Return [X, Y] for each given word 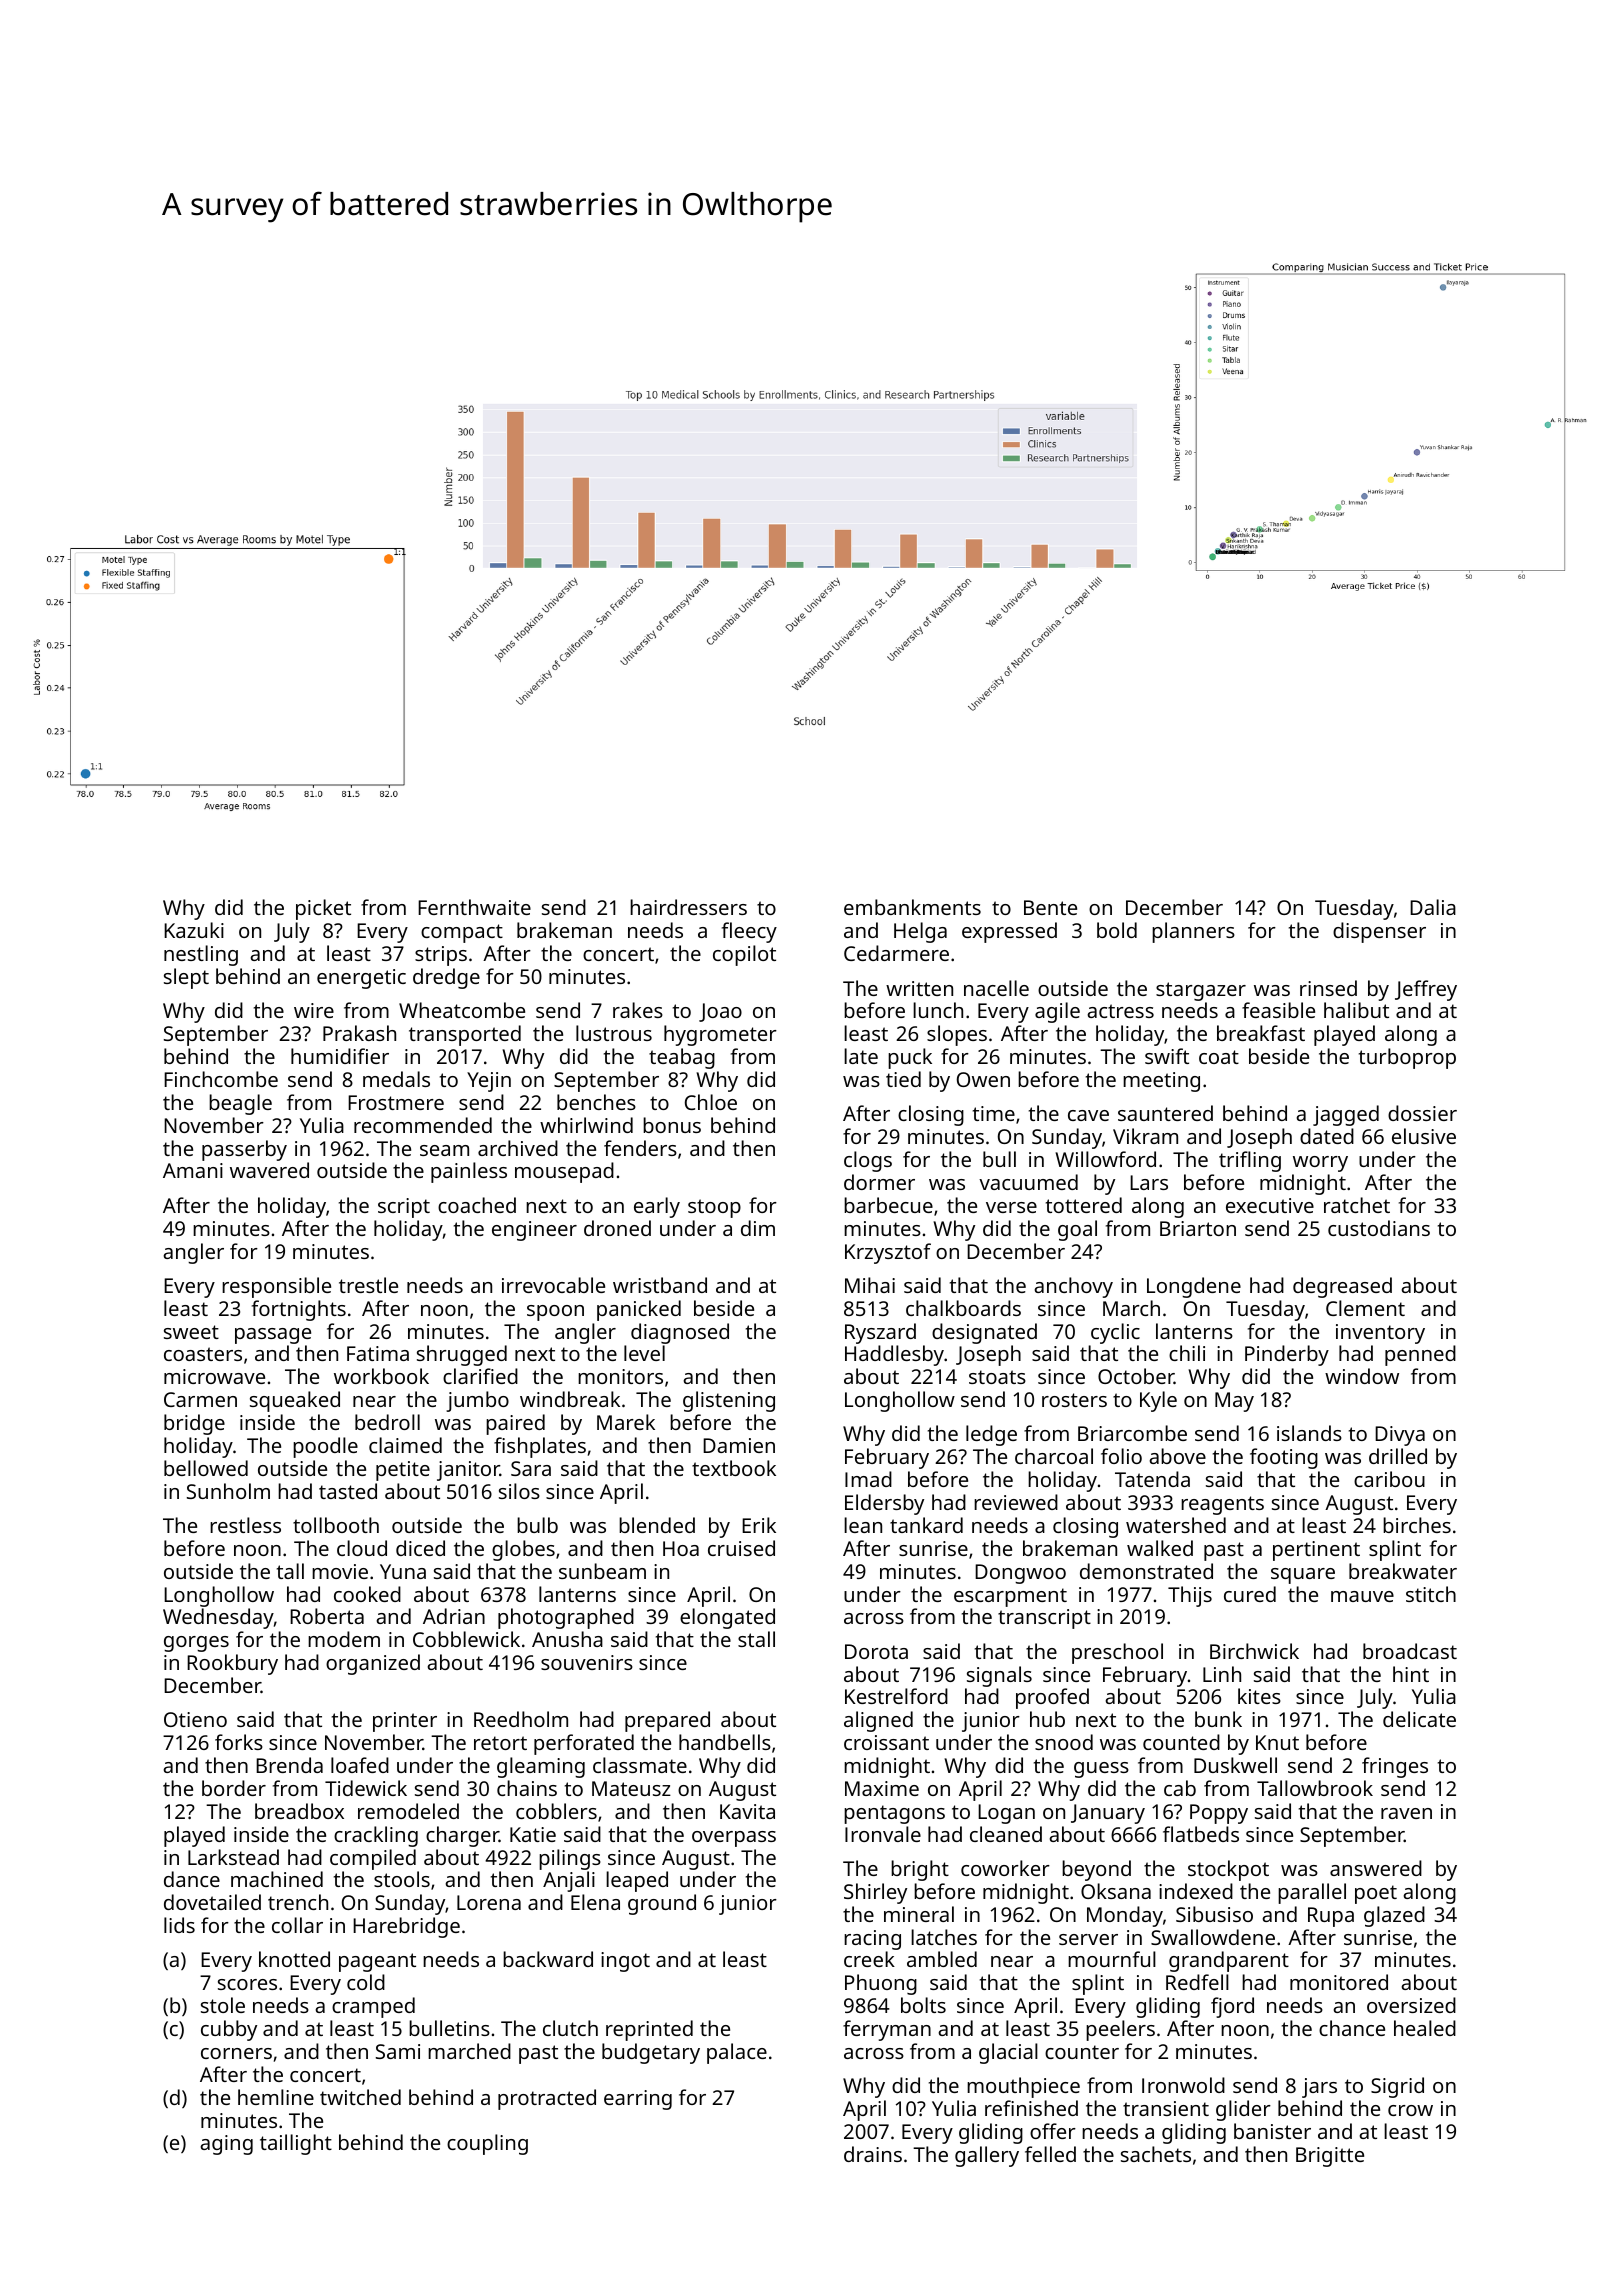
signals [999, 1676]
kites [1259, 1696]
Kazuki [194, 930]
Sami [398, 2051]
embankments [912, 907]
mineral [919, 1914]
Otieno [195, 1719]
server [1088, 1939]
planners [1193, 932]
